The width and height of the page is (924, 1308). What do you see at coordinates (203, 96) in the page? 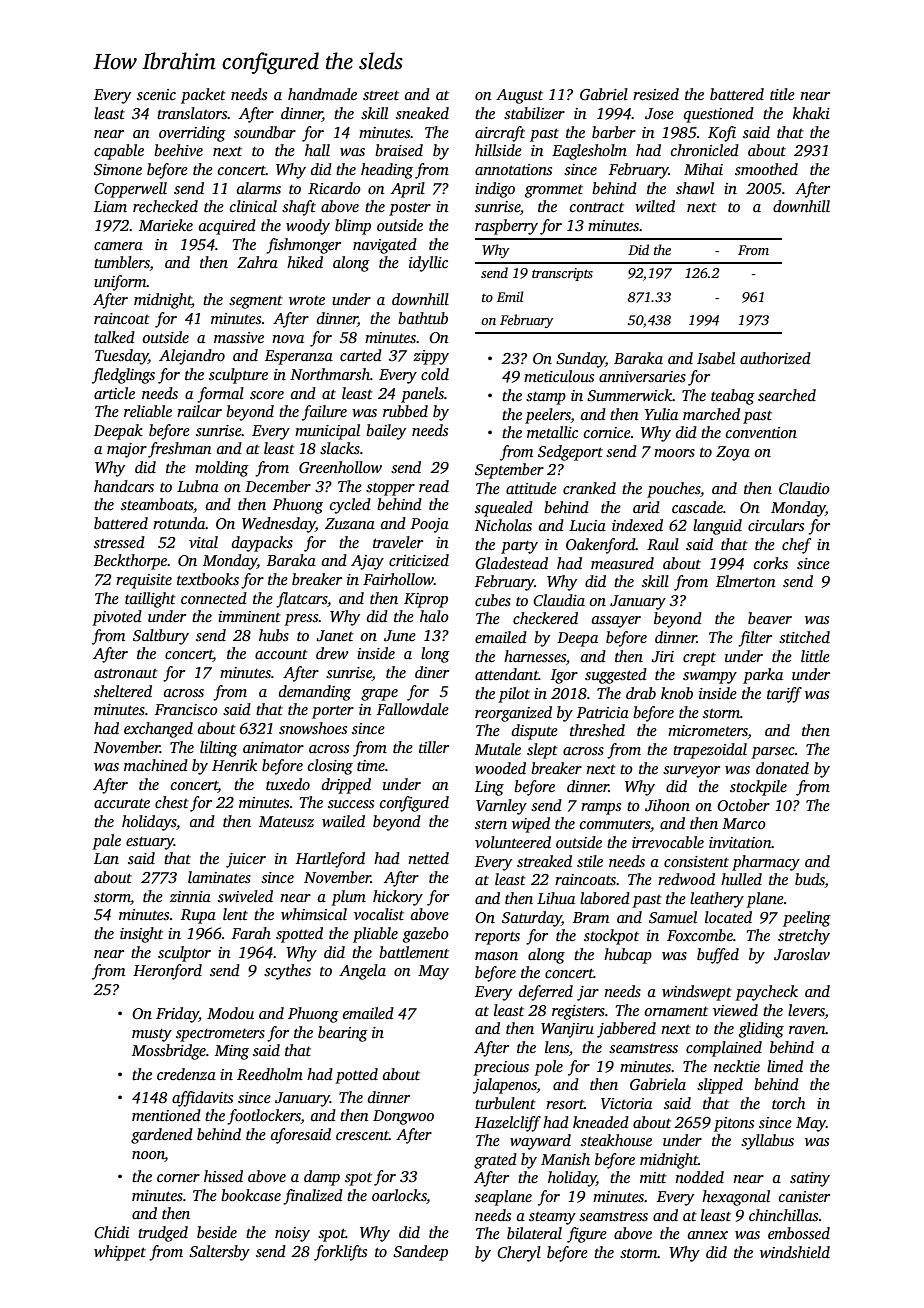
I see `packet` at bounding box center [203, 96].
